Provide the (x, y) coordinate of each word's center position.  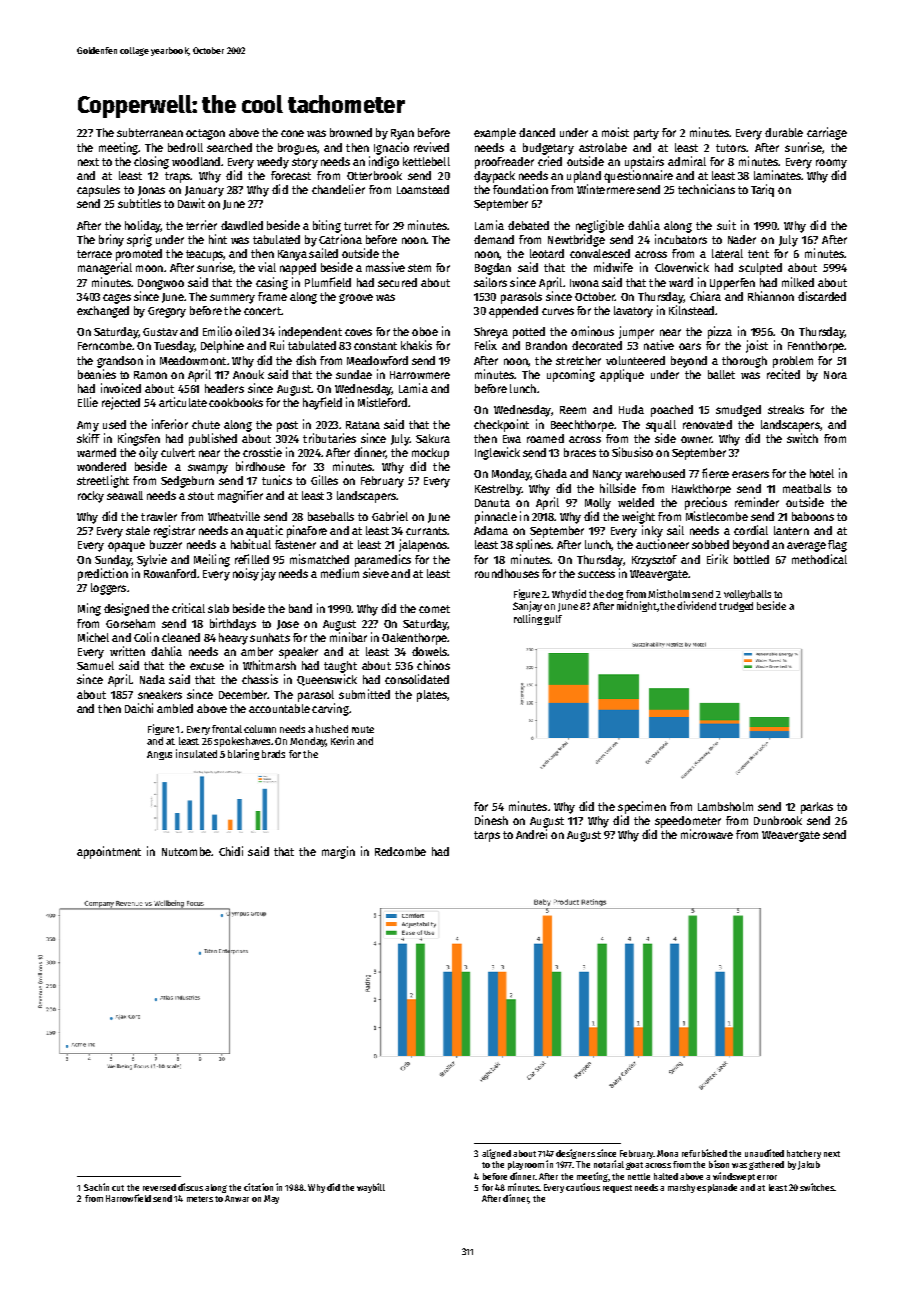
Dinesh (491, 820)
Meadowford (377, 360)
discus (190, 1187)
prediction (103, 574)
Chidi (231, 851)
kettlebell (426, 161)
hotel (822, 473)
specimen (642, 807)
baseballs (331, 516)
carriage (827, 133)
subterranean (150, 132)
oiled (247, 331)
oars (690, 346)
